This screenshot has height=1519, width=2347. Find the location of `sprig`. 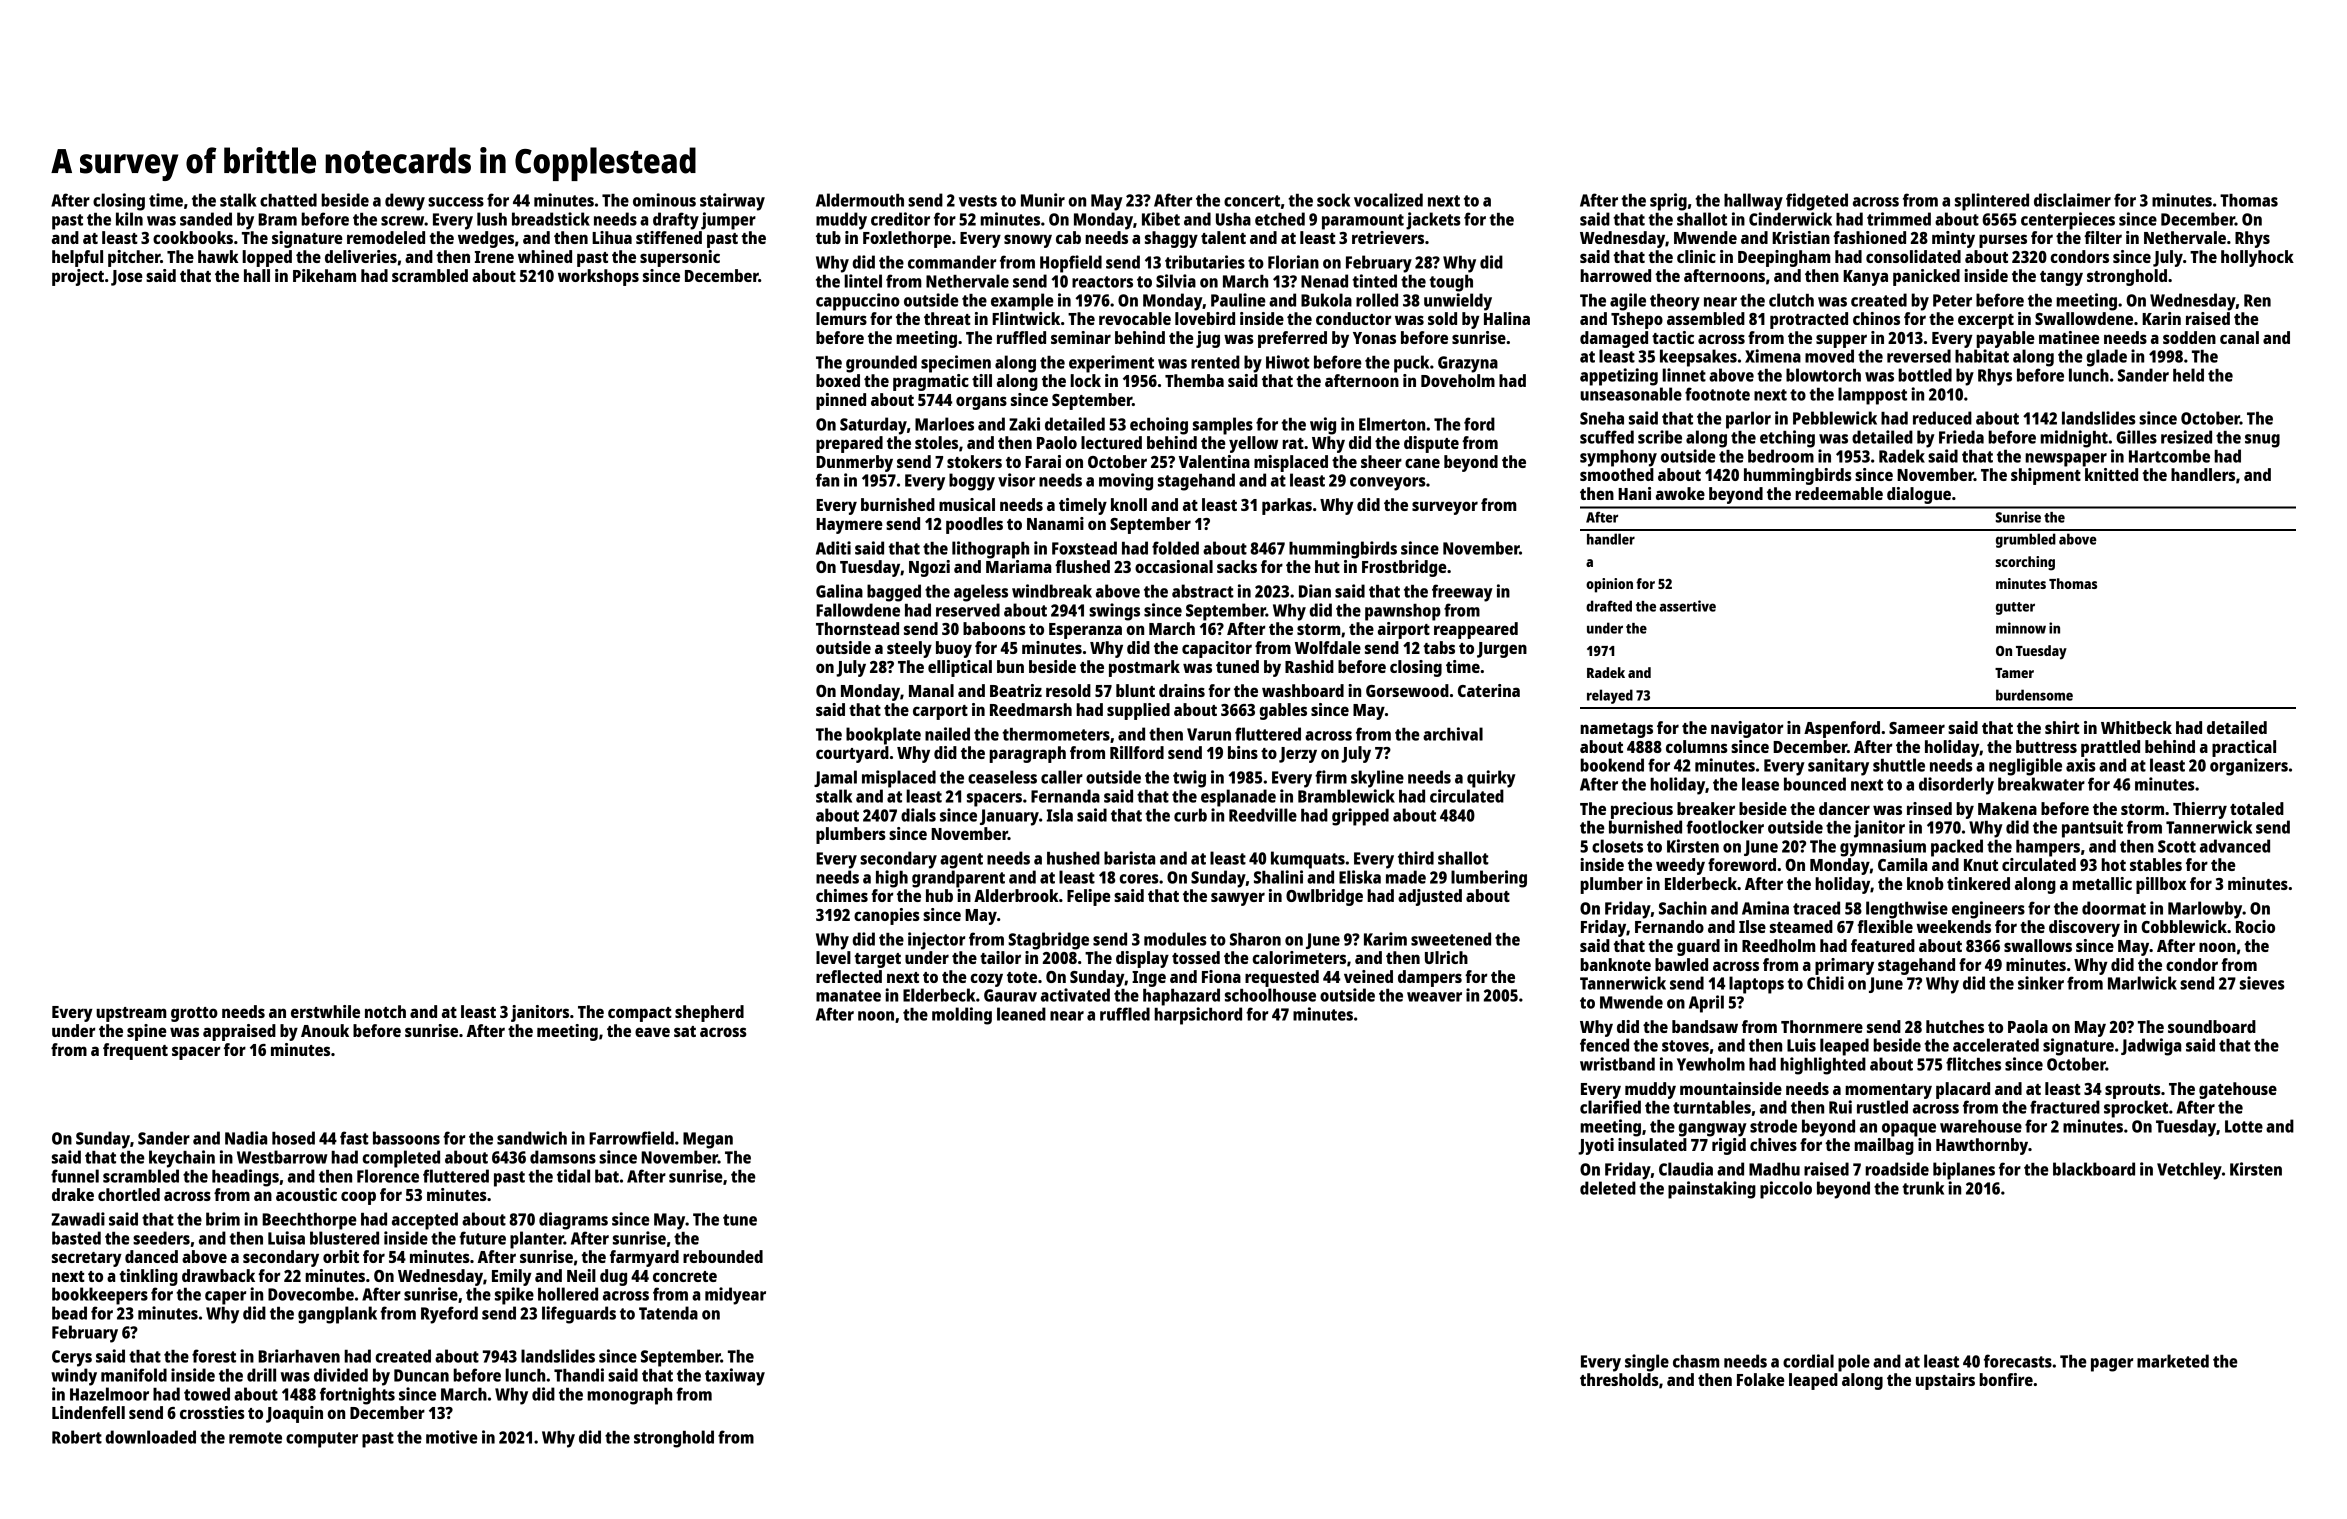

sprig is located at coordinates (1668, 202).
